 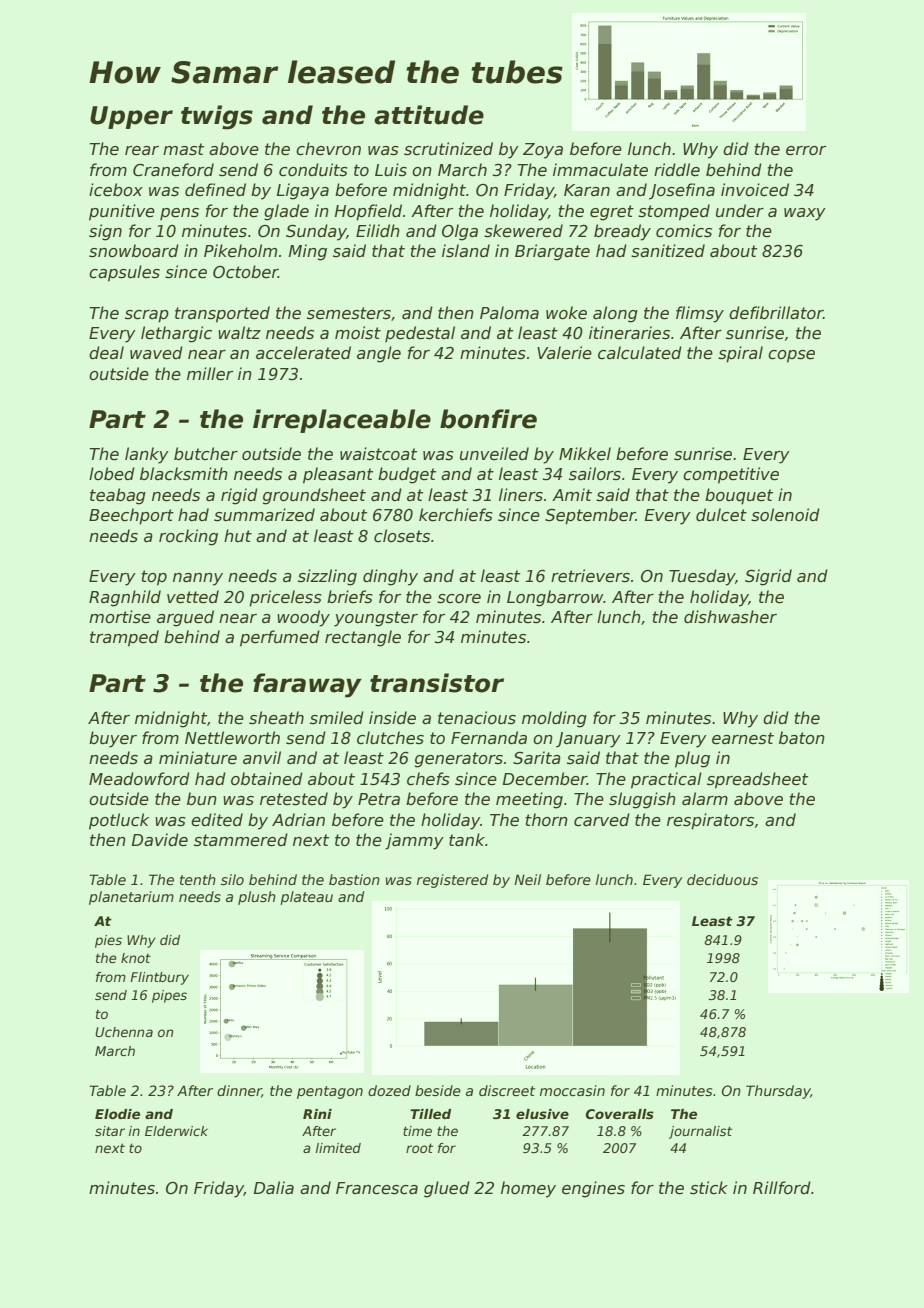 What do you see at coordinates (193, 597) in the screenshot?
I see `vetted` at bounding box center [193, 597].
